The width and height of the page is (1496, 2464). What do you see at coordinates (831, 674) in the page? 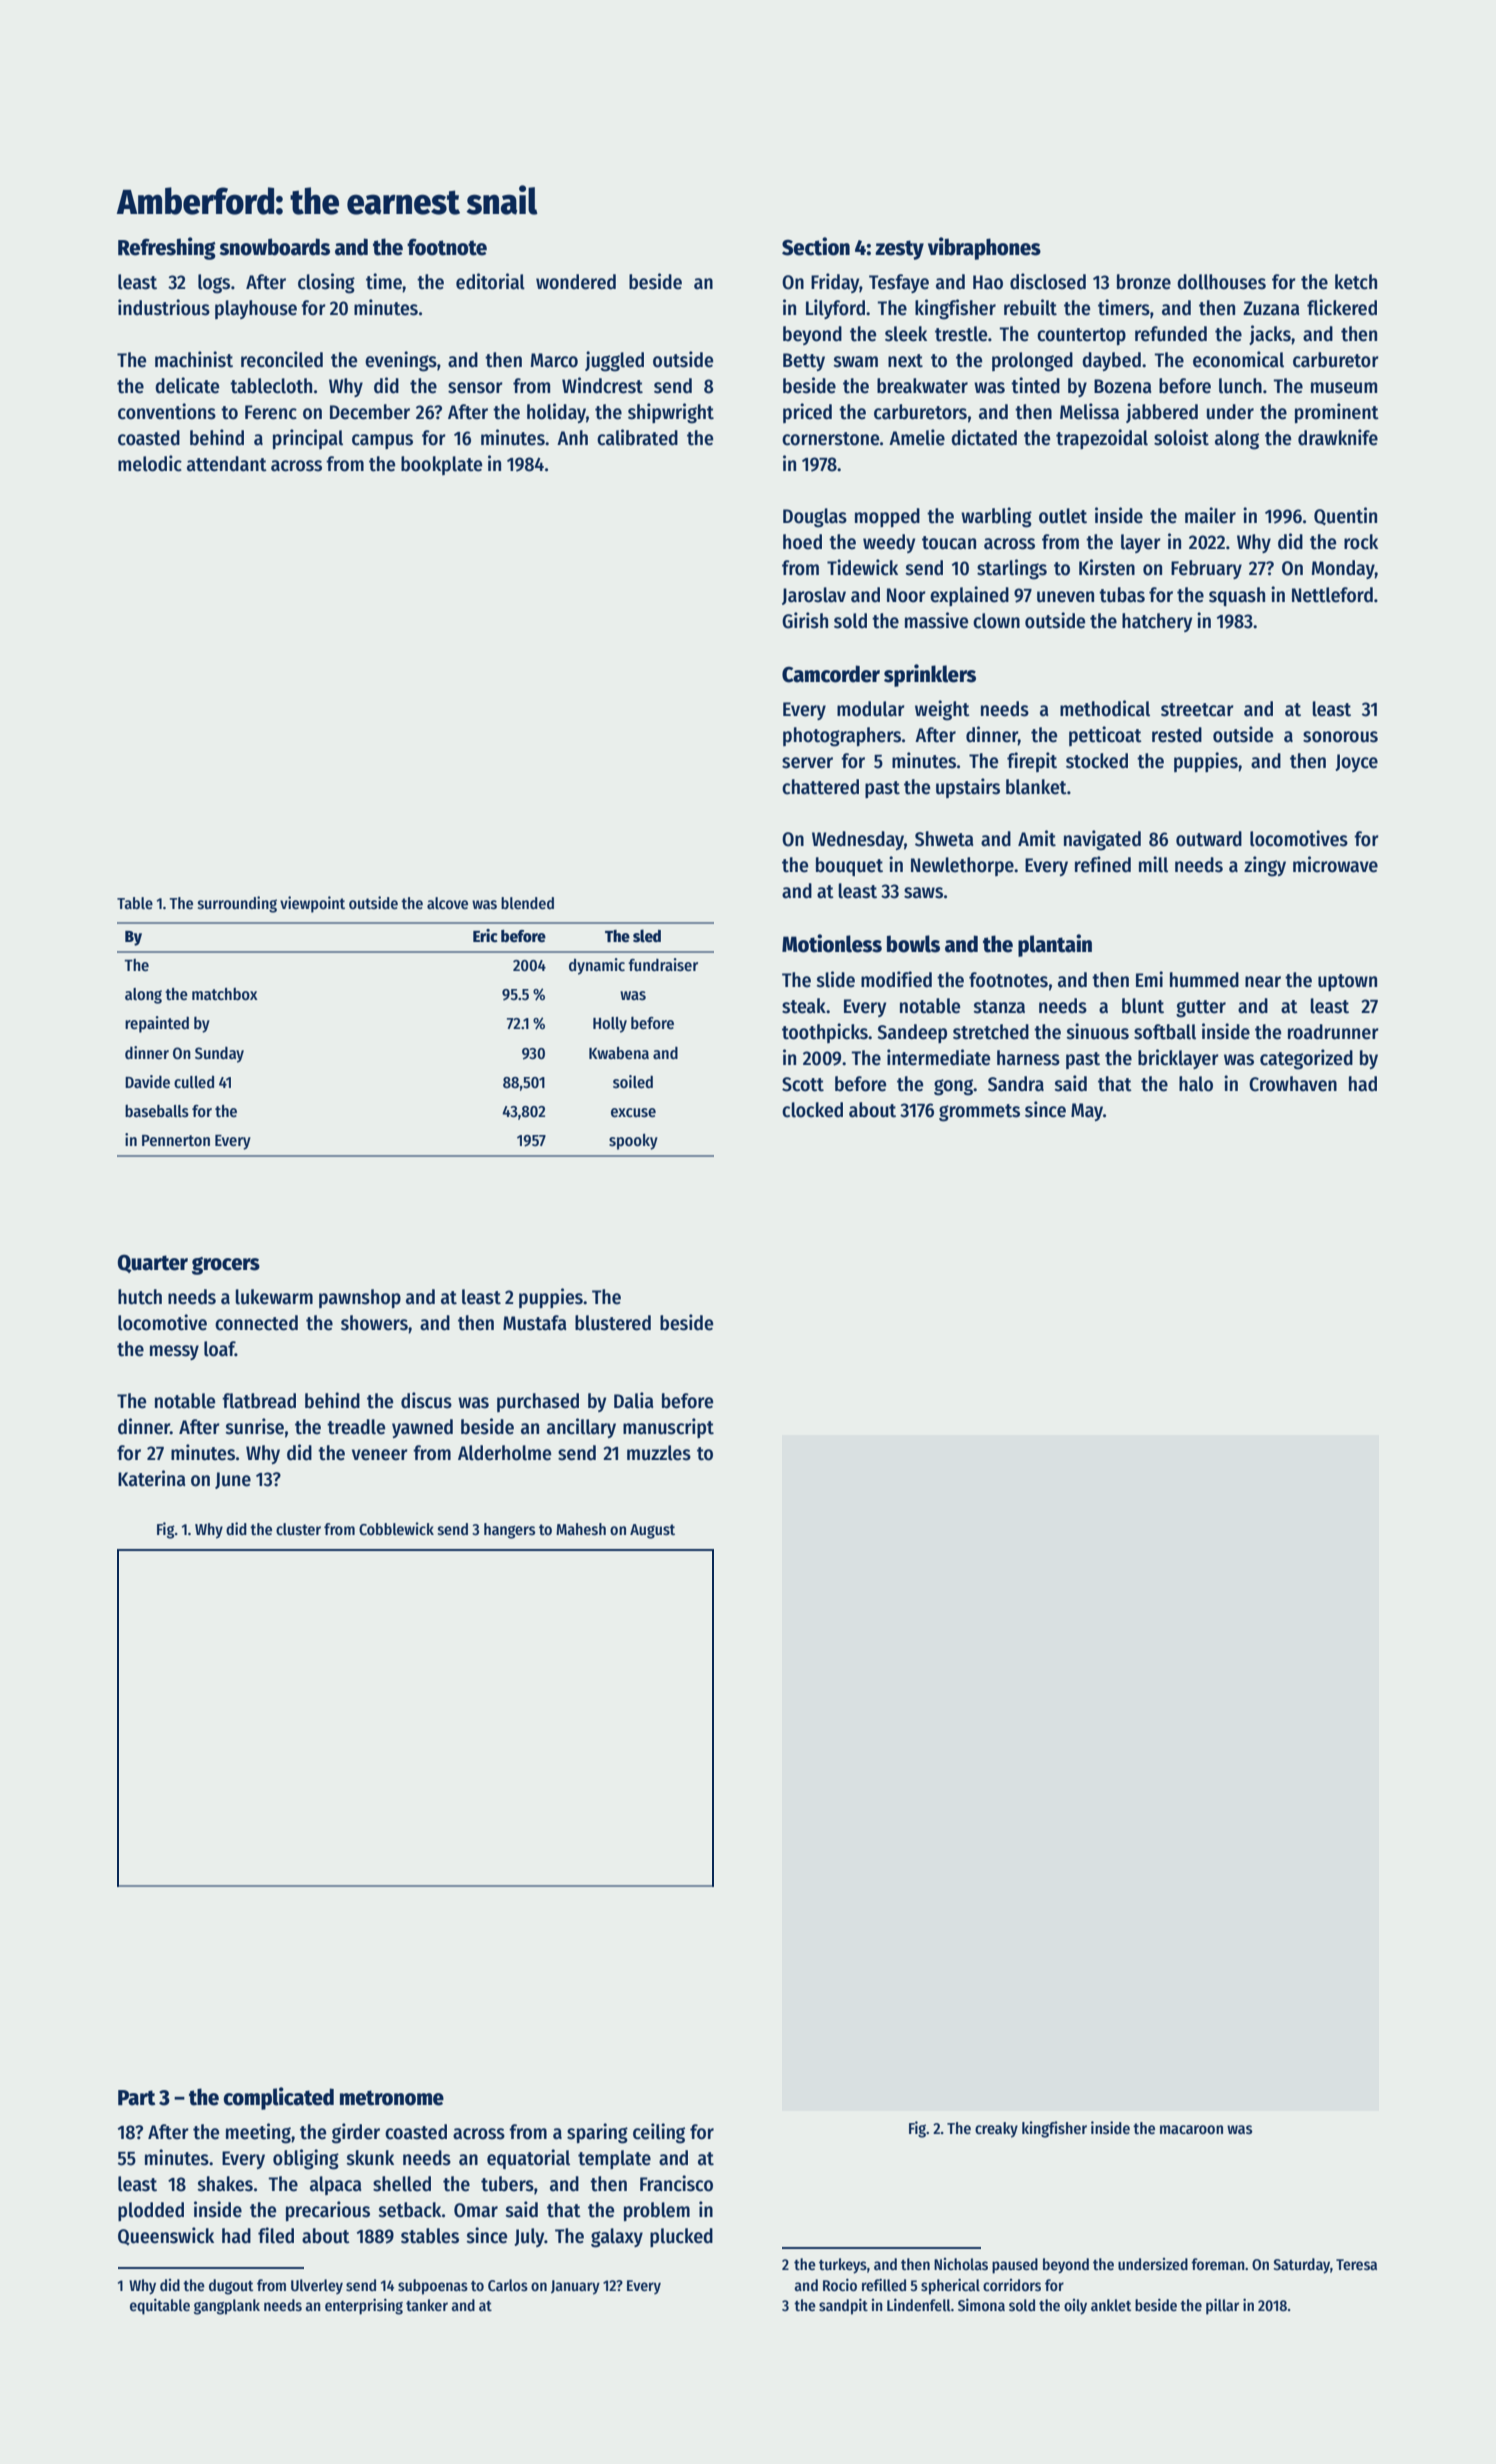
I see `Camcorder` at bounding box center [831, 674].
